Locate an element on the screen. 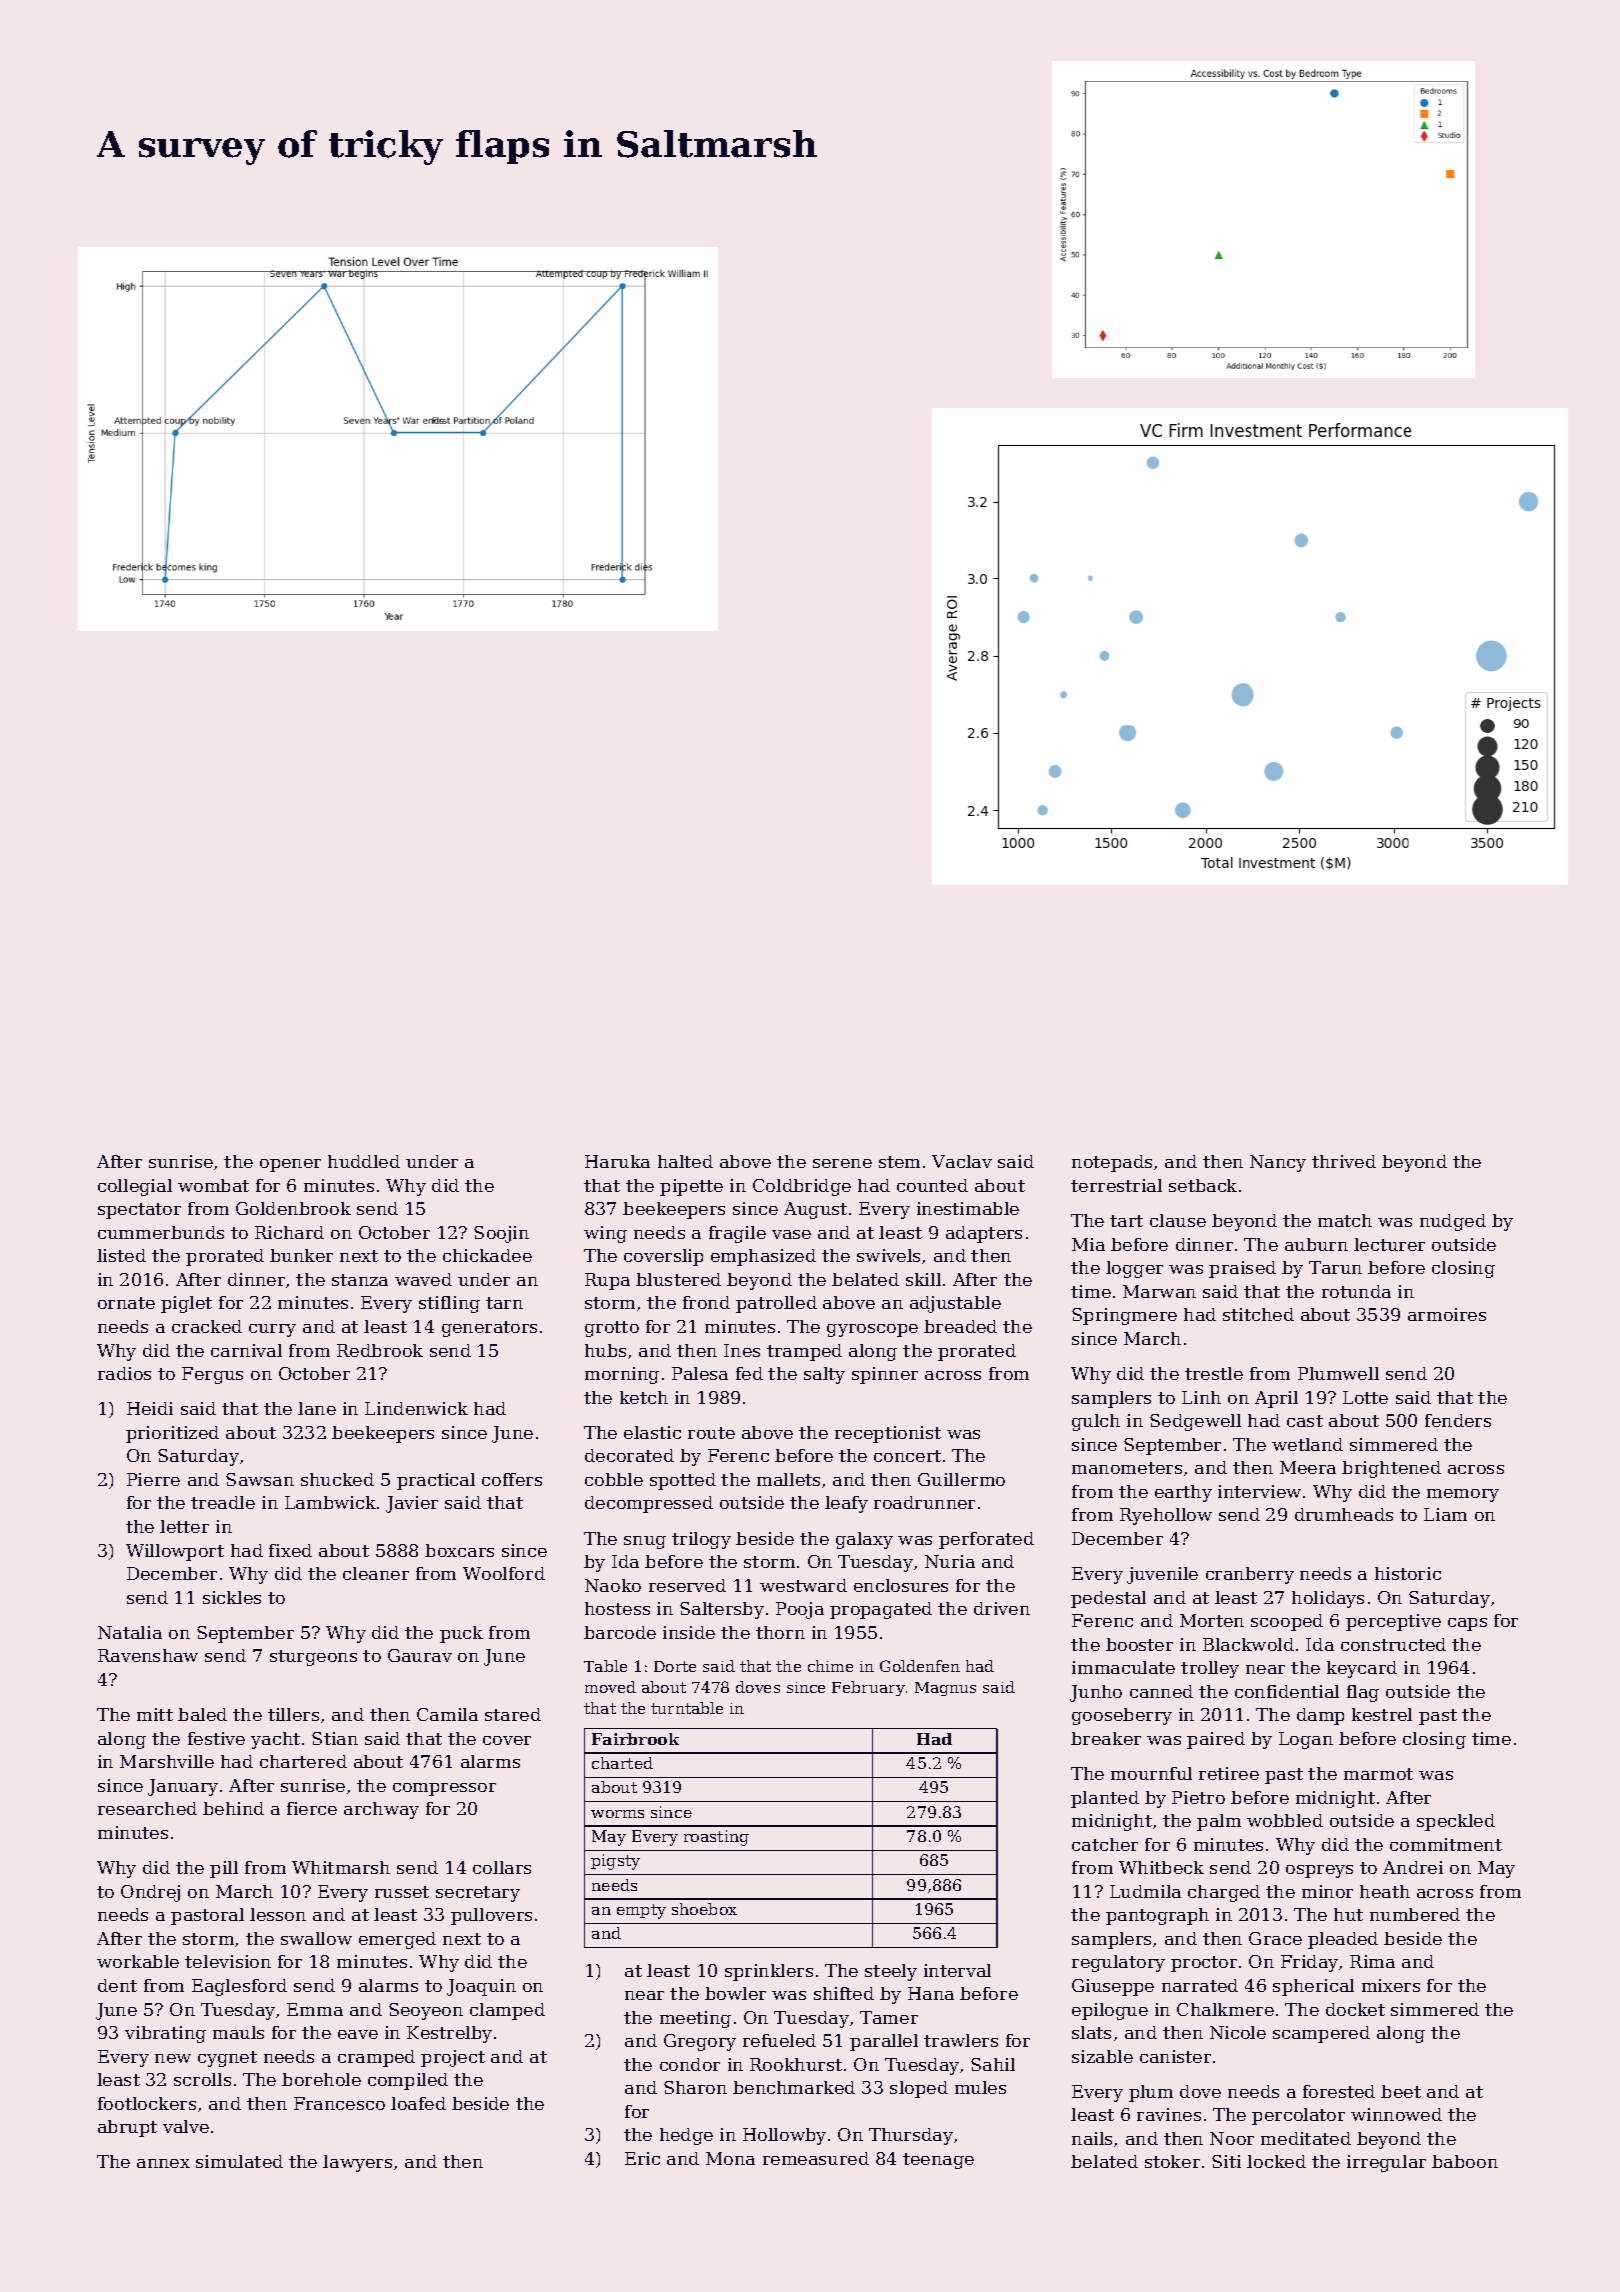  scooped is located at coordinates (1287, 1622).
